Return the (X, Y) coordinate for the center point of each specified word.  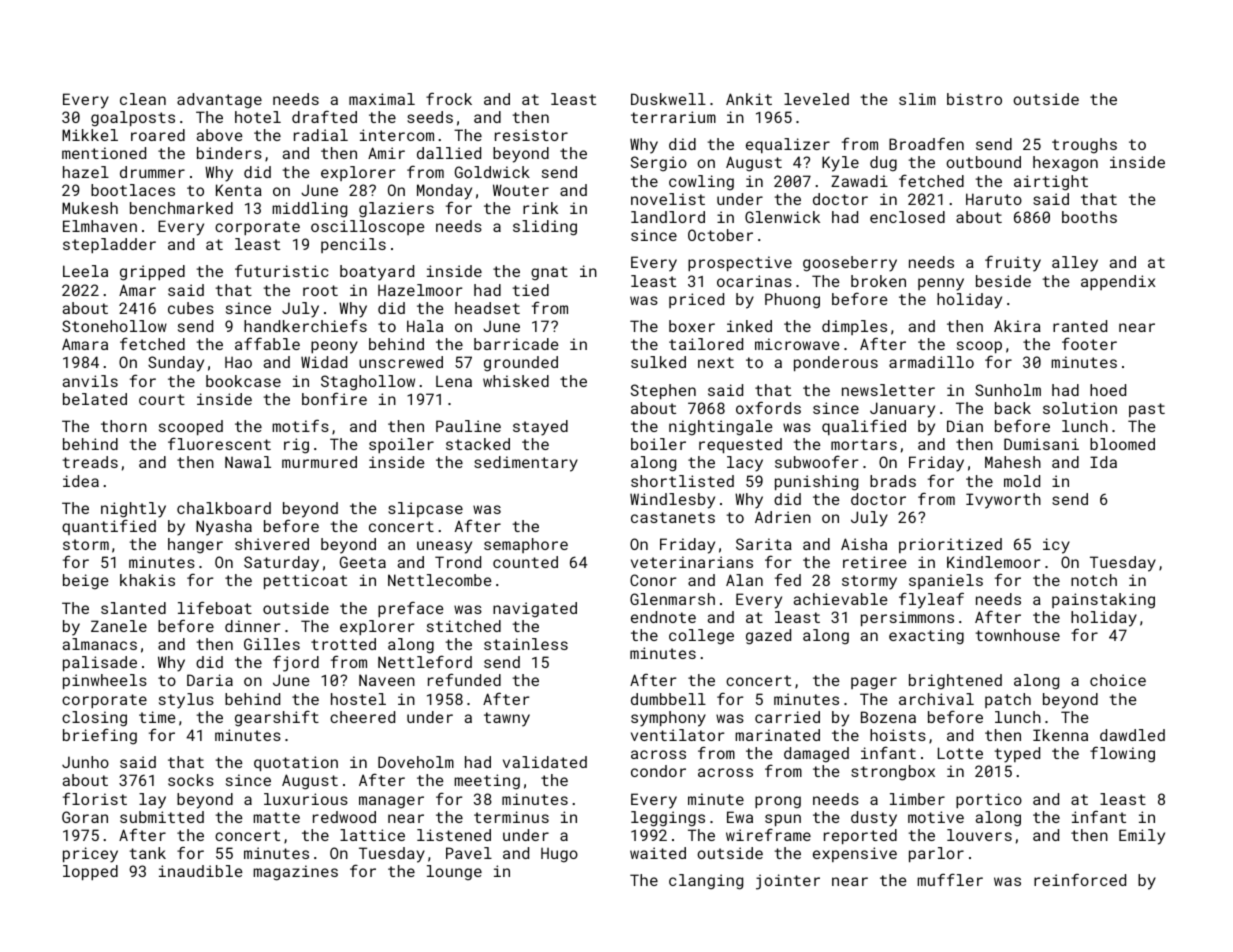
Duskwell (668, 99)
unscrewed (401, 362)
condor (658, 771)
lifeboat (215, 607)
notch (1094, 580)
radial (321, 135)
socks (191, 780)
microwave (797, 344)
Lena (454, 381)
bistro (974, 99)
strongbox (893, 773)
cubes (191, 308)
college (701, 637)
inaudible (201, 871)
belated (95, 399)
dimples (854, 327)
